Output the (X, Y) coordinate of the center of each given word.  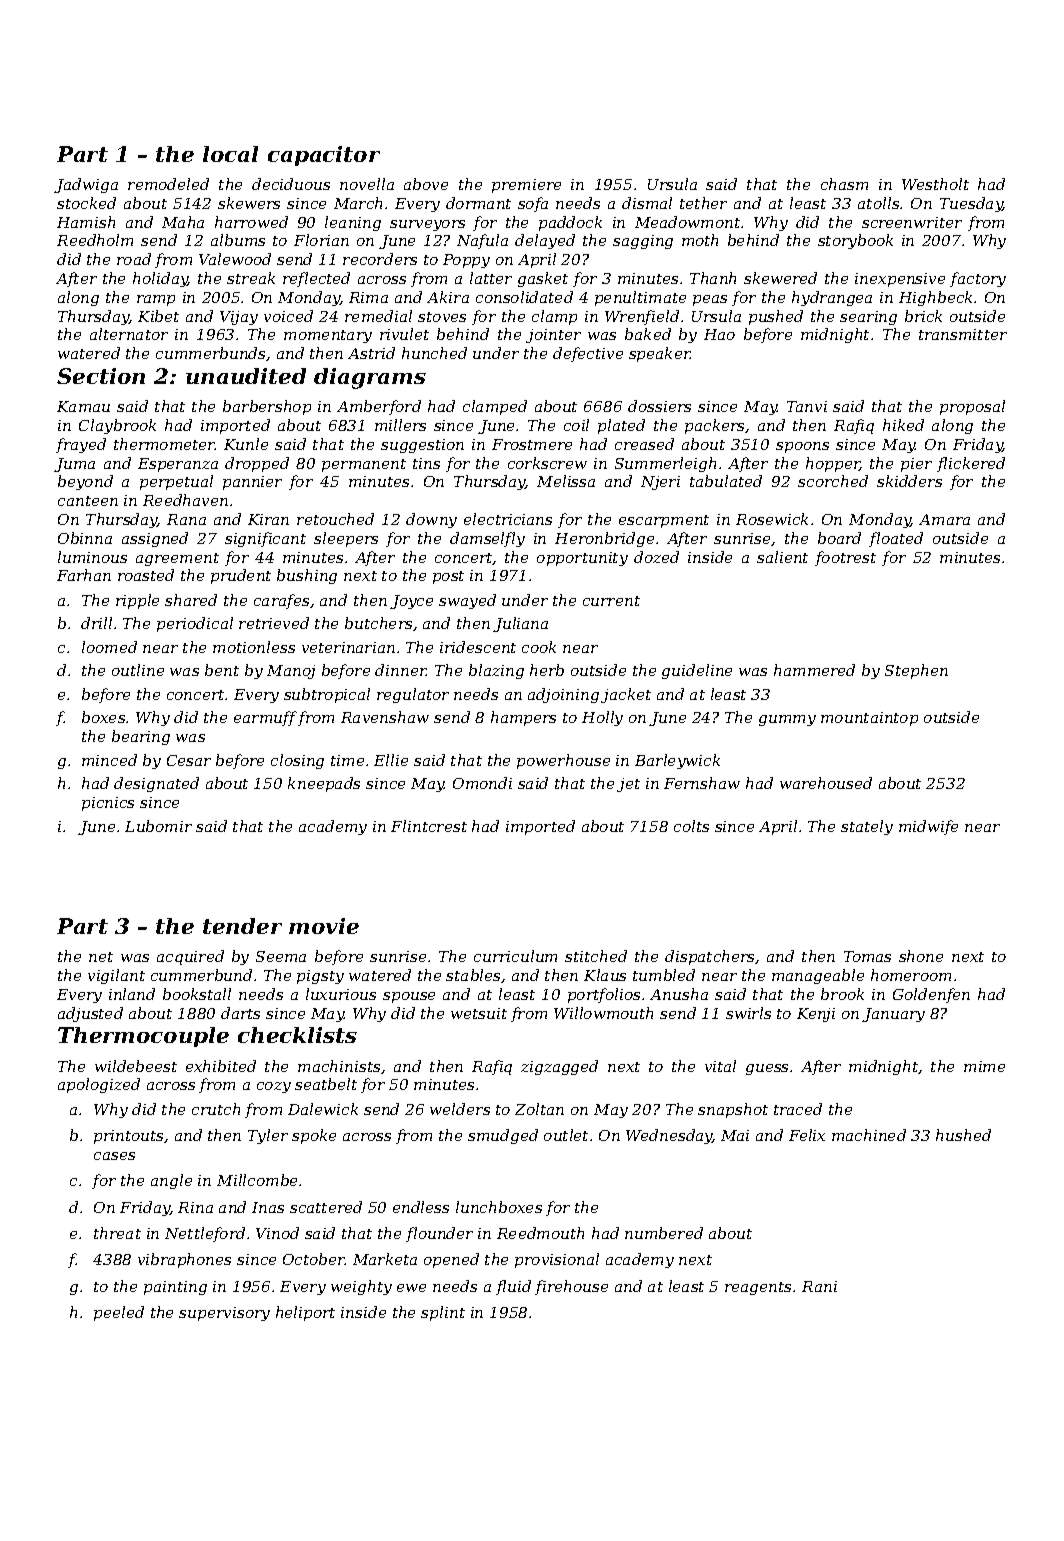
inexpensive (900, 280)
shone (921, 956)
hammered (814, 670)
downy (431, 520)
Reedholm (95, 240)
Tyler (268, 1136)
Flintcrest (429, 826)
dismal (647, 203)
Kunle (246, 444)
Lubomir (158, 826)
